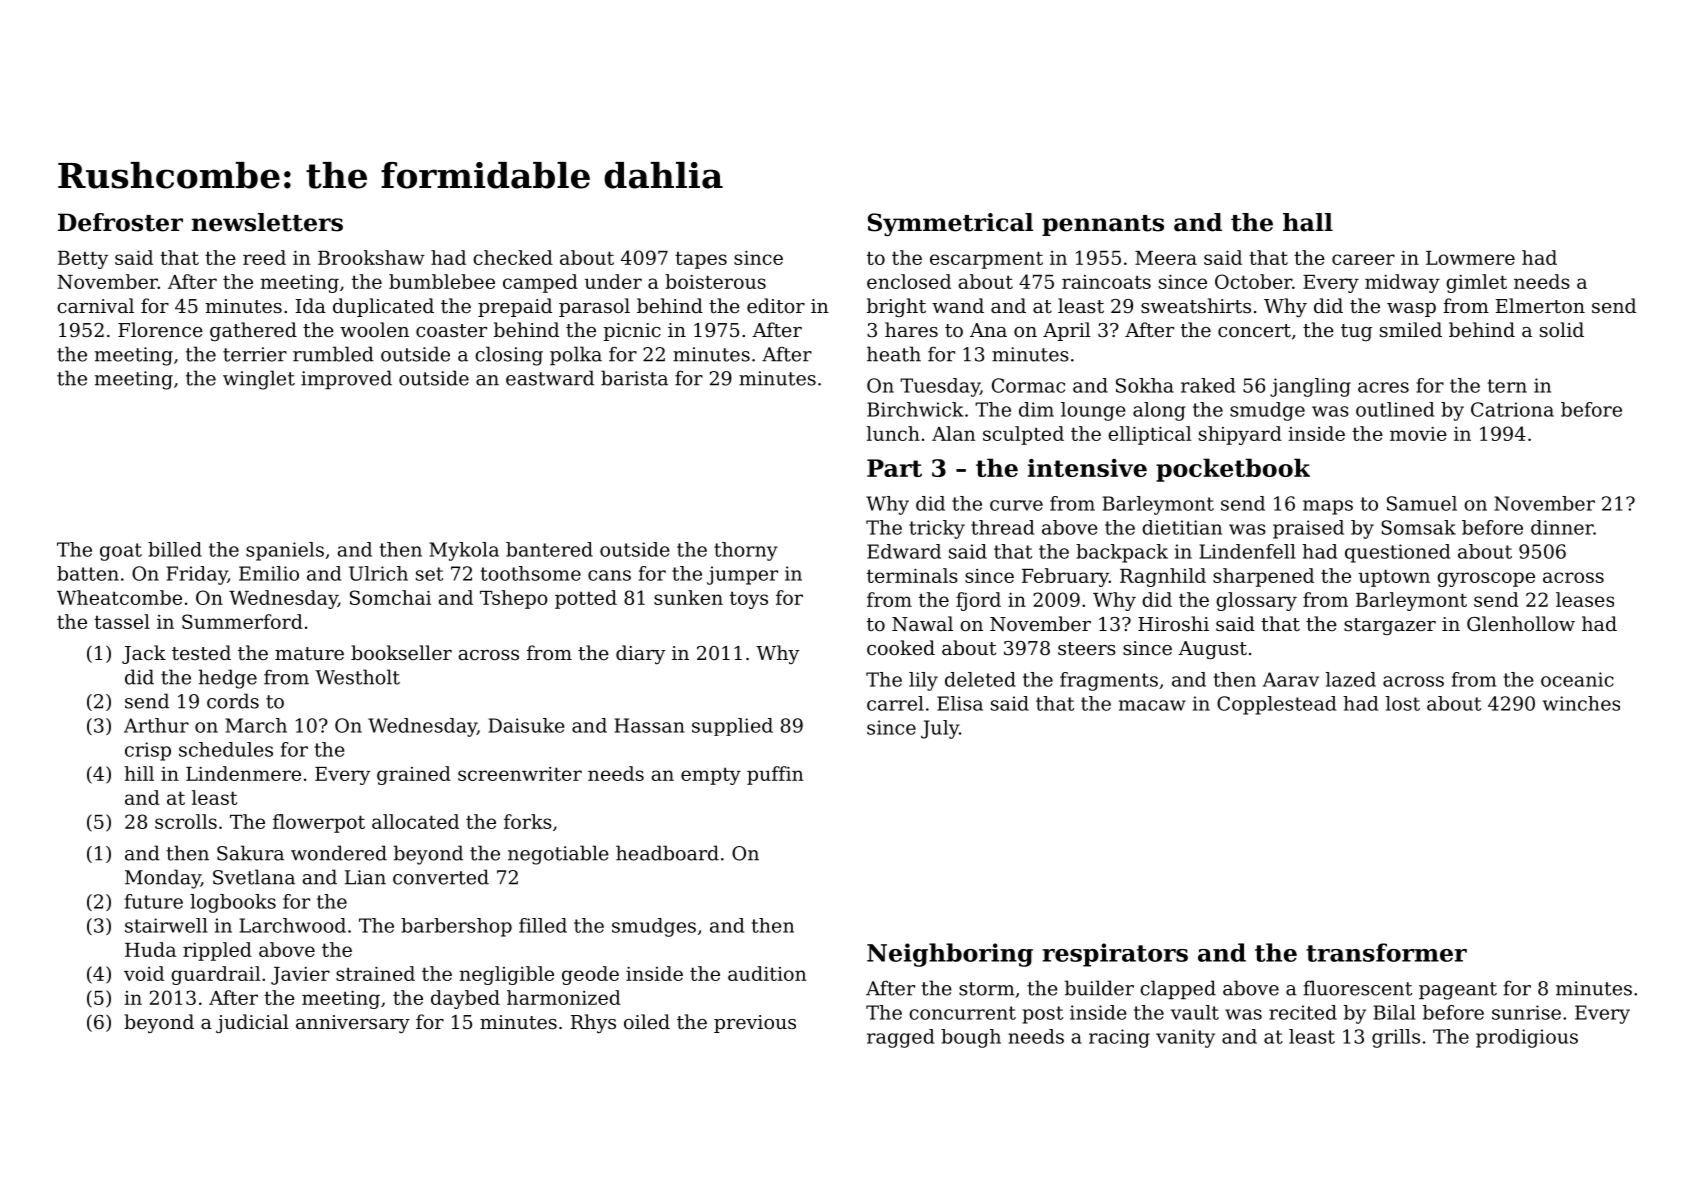 This image has height=1199, width=1696. I want to click on checked, so click(513, 257).
